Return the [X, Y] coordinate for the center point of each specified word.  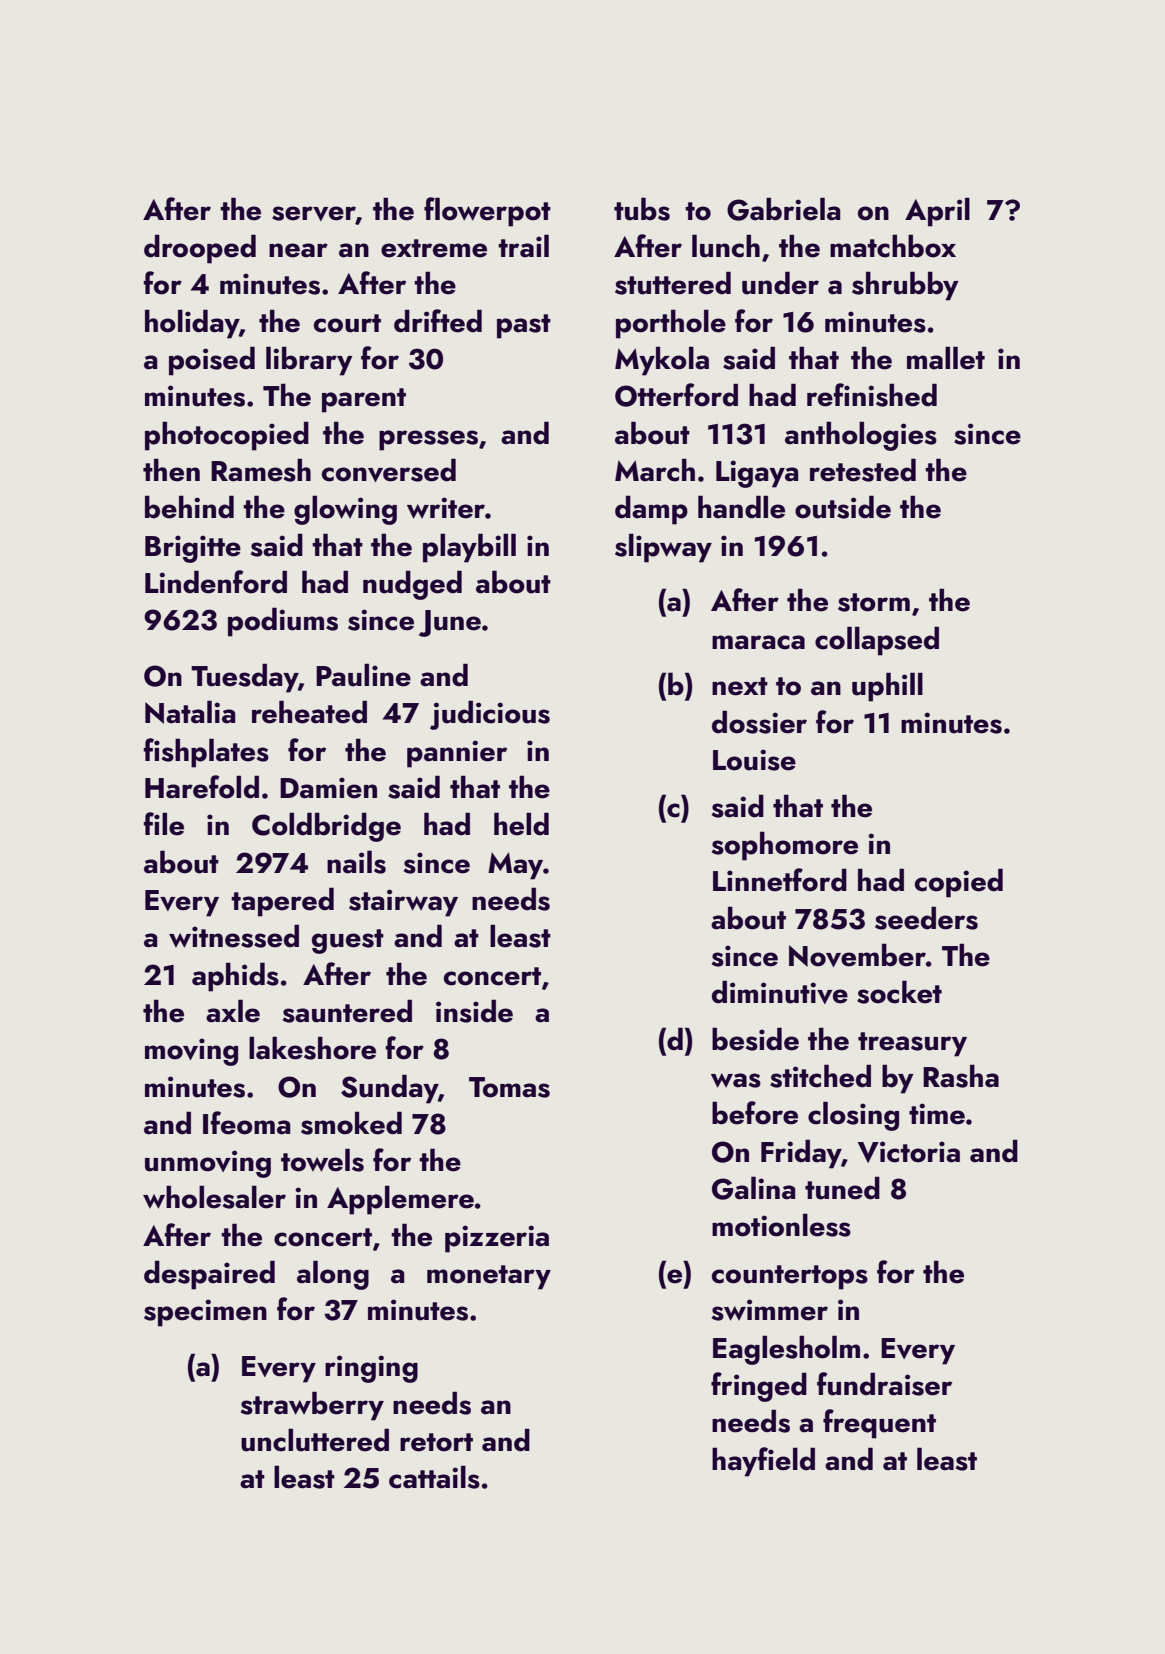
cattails [434, 1477]
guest [348, 941]
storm [874, 602]
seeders [926, 918]
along [333, 1275]
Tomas [509, 1087]
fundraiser [884, 1384]
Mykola [662, 361]
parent [364, 400]
